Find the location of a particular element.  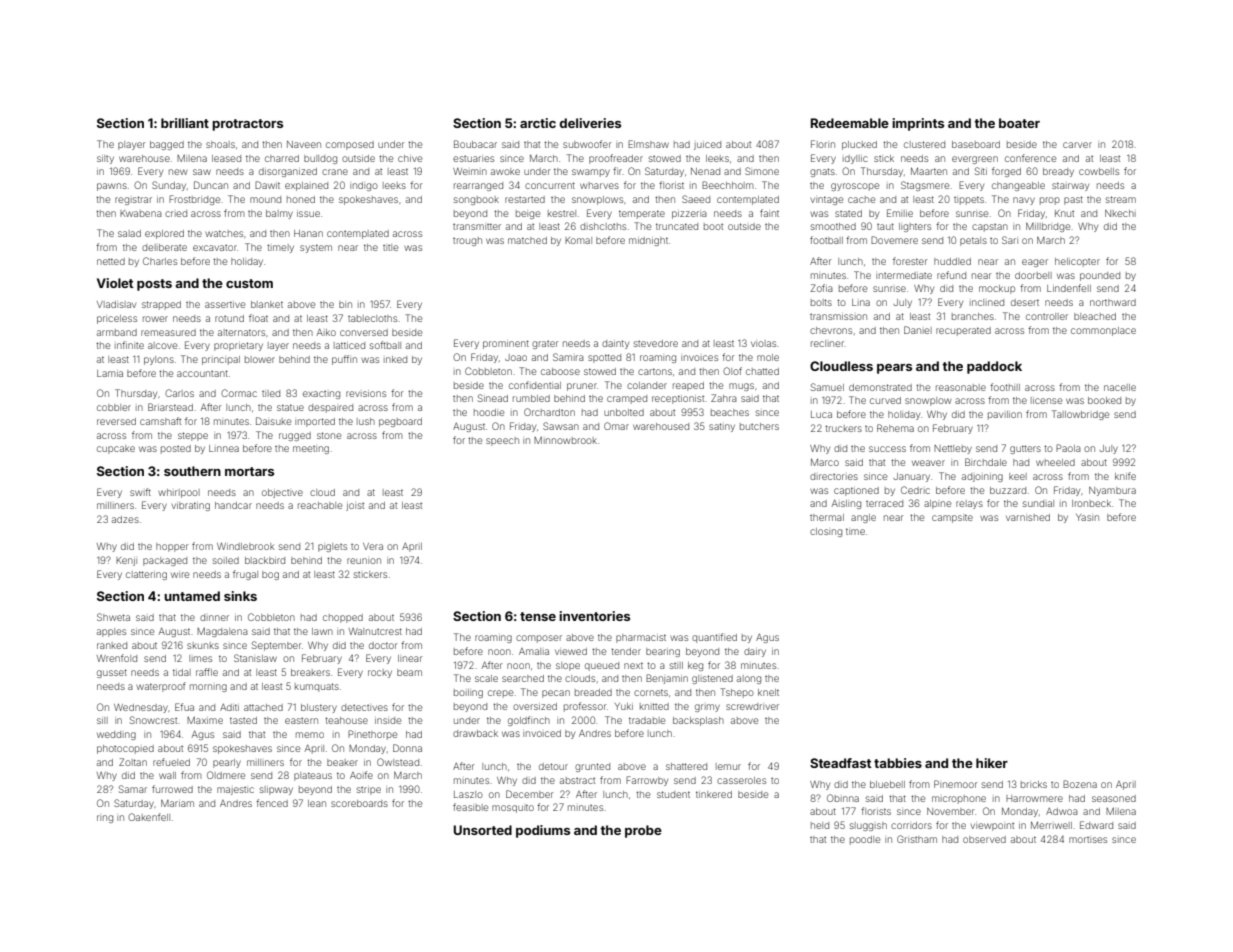

boater is located at coordinates (1019, 123).
